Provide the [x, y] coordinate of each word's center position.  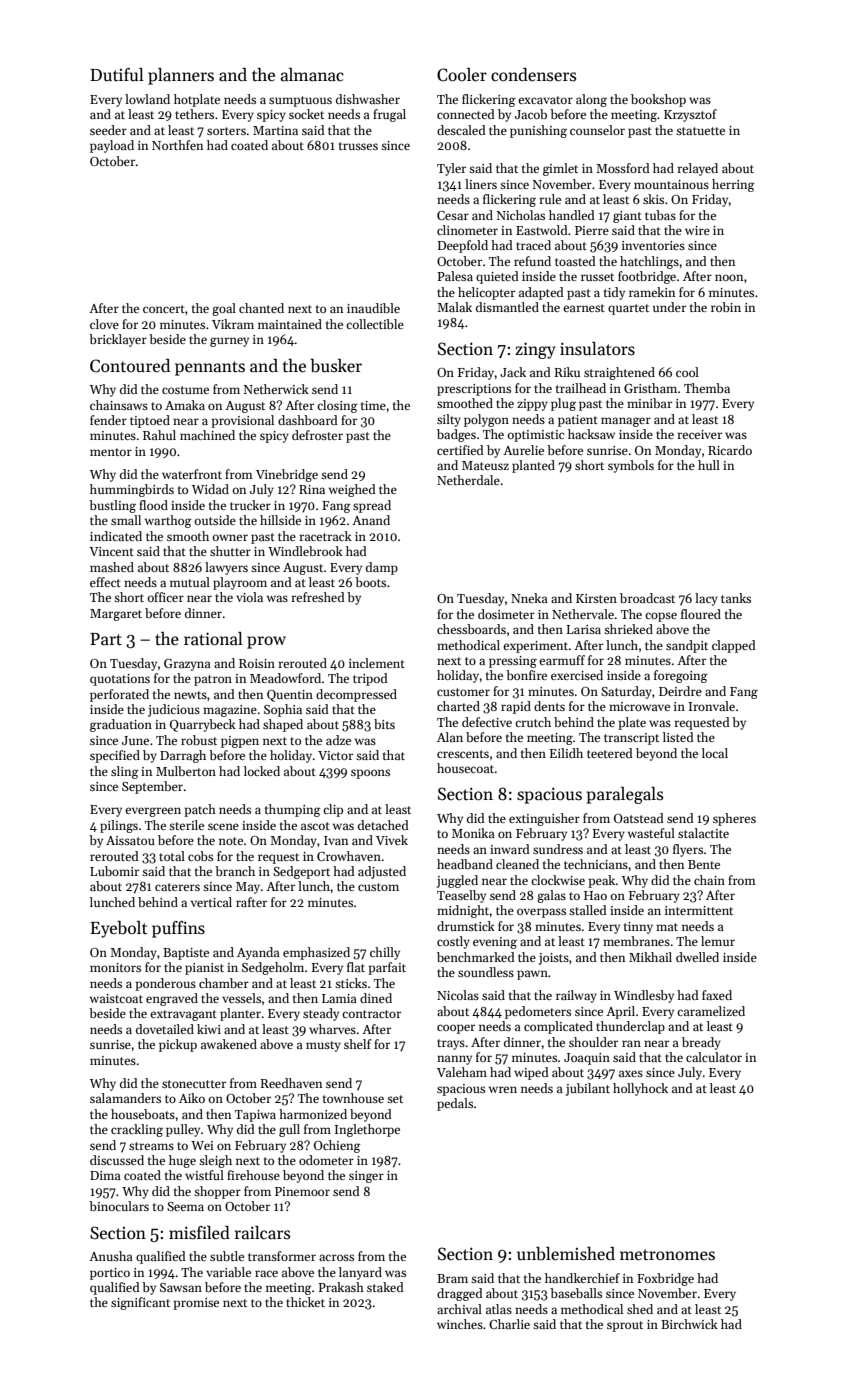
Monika [473, 833]
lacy [706, 599]
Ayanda [258, 953]
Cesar [453, 215]
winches [460, 1324]
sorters [226, 131]
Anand [371, 520]
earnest [584, 308]
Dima [105, 1175]
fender [108, 420]
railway [576, 996]
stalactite [703, 833]
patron [213, 680]
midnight [463, 911]
